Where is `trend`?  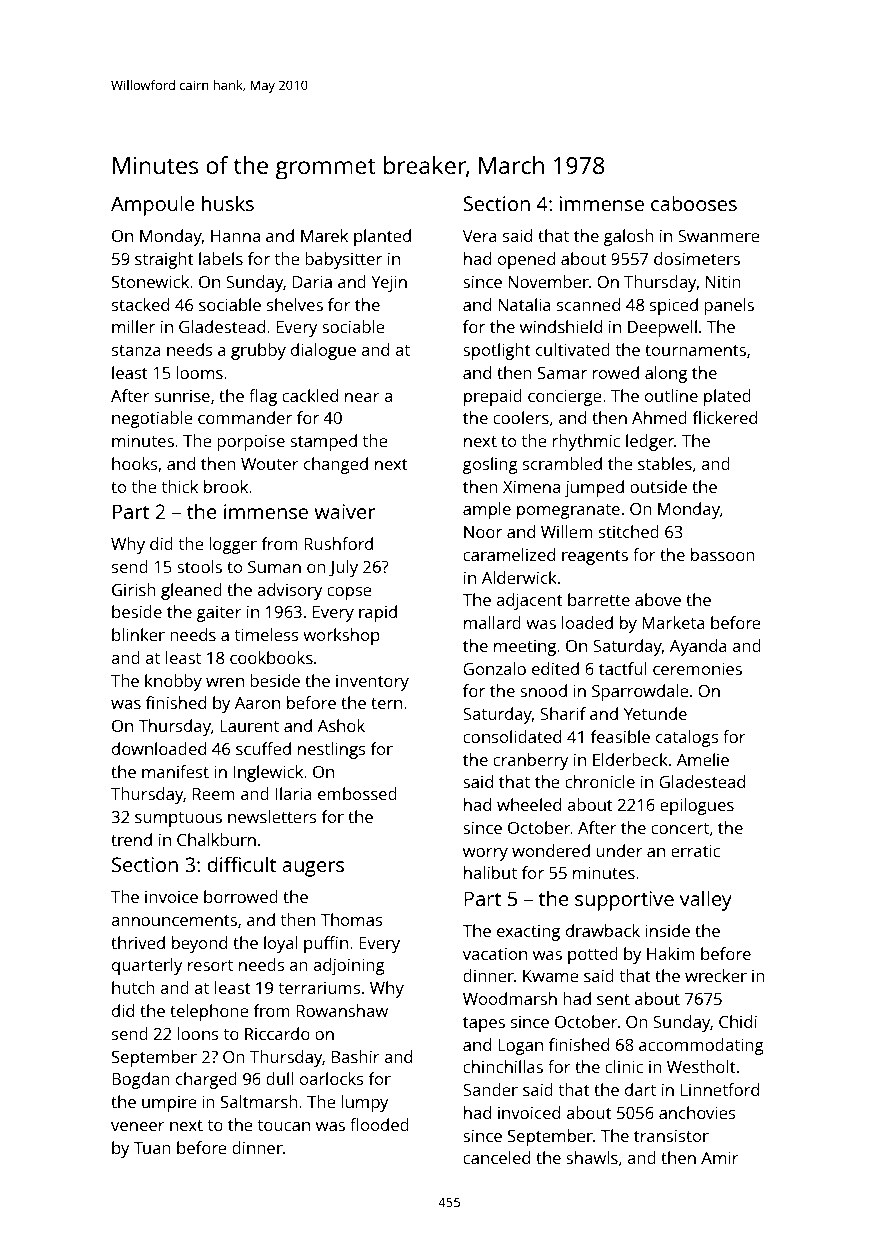 trend is located at coordinates (131, 839).
